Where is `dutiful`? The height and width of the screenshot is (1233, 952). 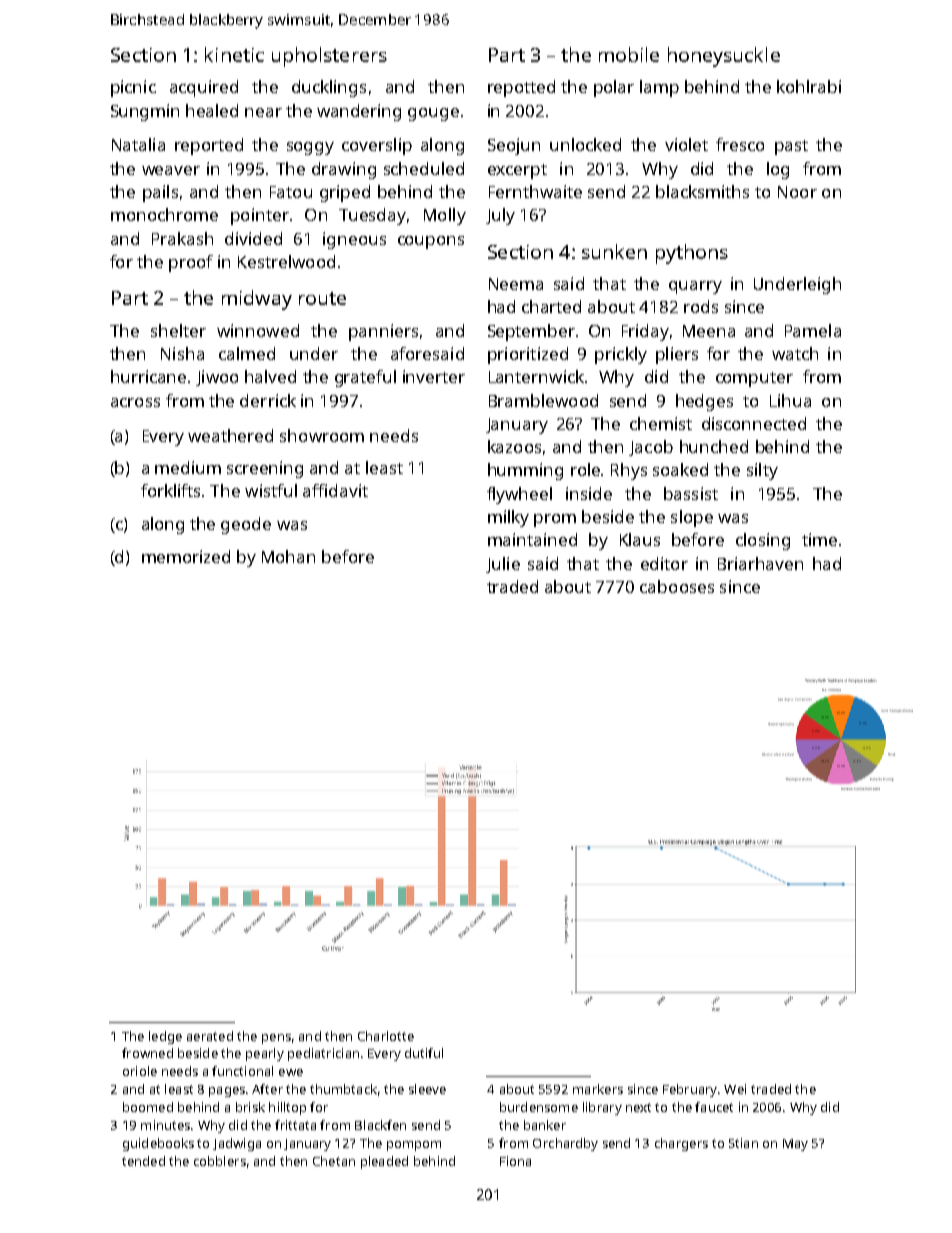 dutiful is located at coordinates (424, 1053).
